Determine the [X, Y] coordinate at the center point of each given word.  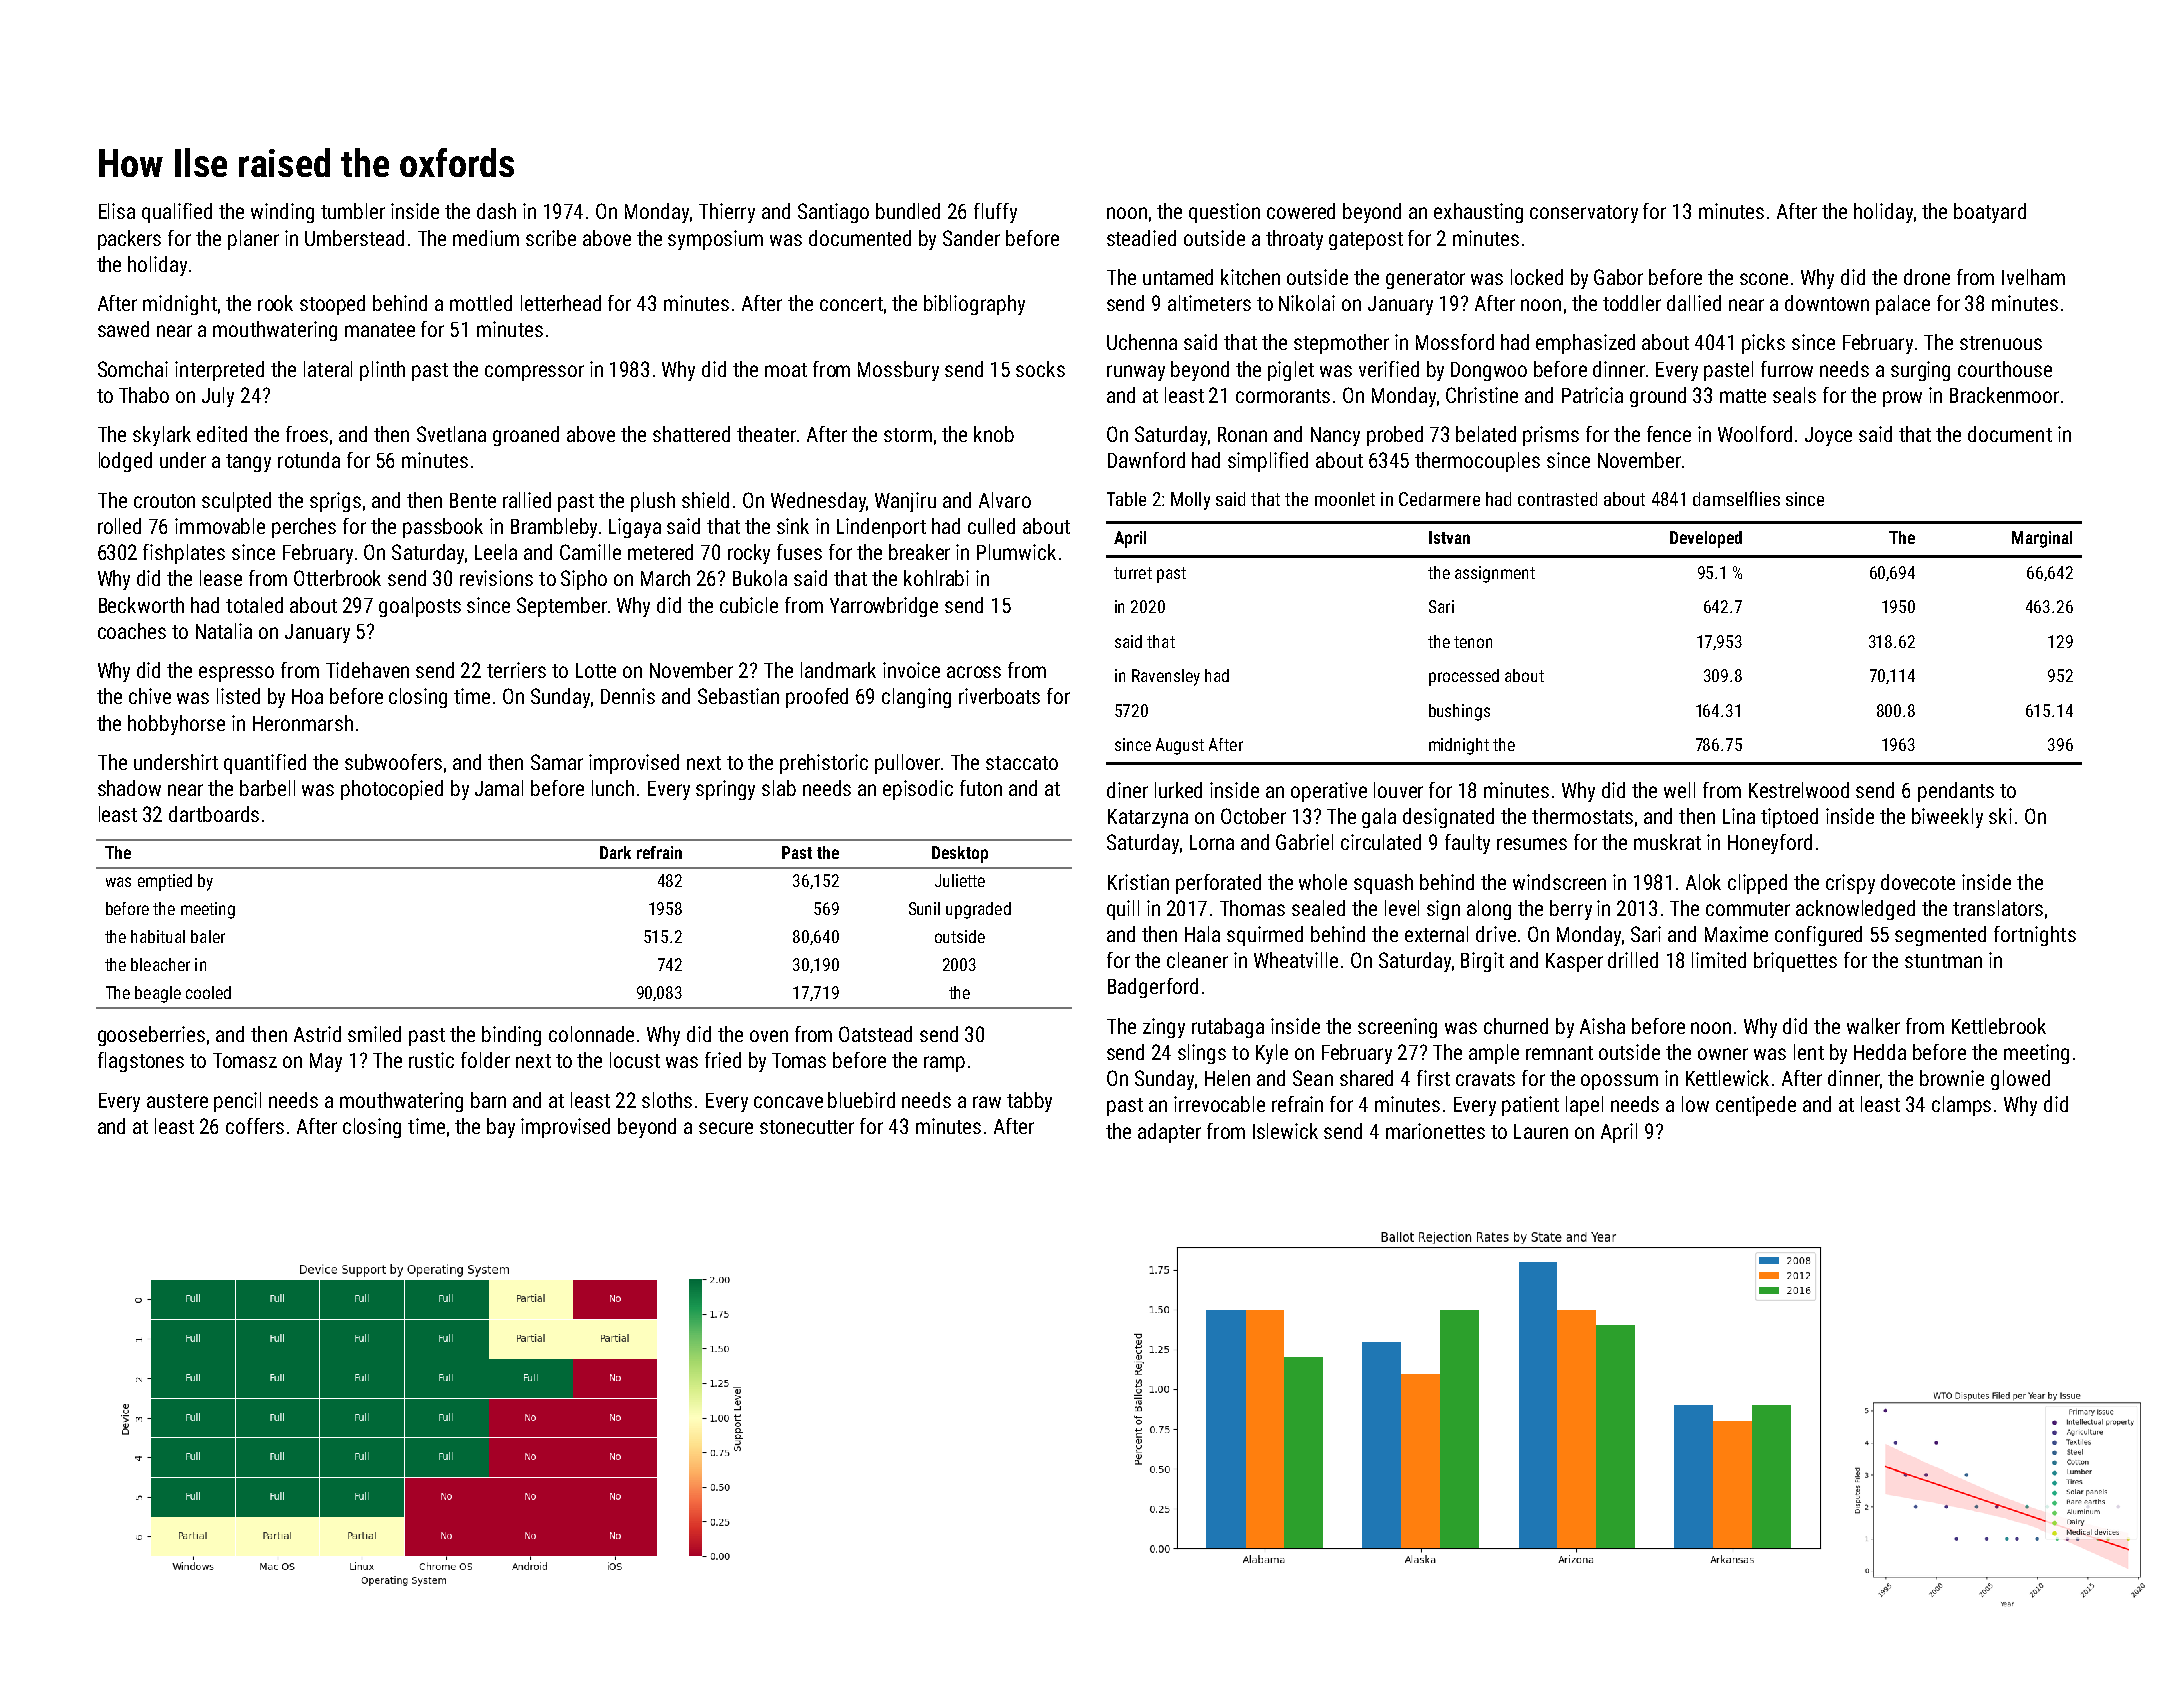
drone [1927, 277]
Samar [557, 762]
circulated [1381, 842]
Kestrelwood [1799, 790]
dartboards [214, 814]
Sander [971, 238]
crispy [1850, 884]
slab [779, 788]
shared [1366, 1078]
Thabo [144, 395]
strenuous [2001, 343]
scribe [551, 238]
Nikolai [1307, 303]
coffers [255, 1126]
